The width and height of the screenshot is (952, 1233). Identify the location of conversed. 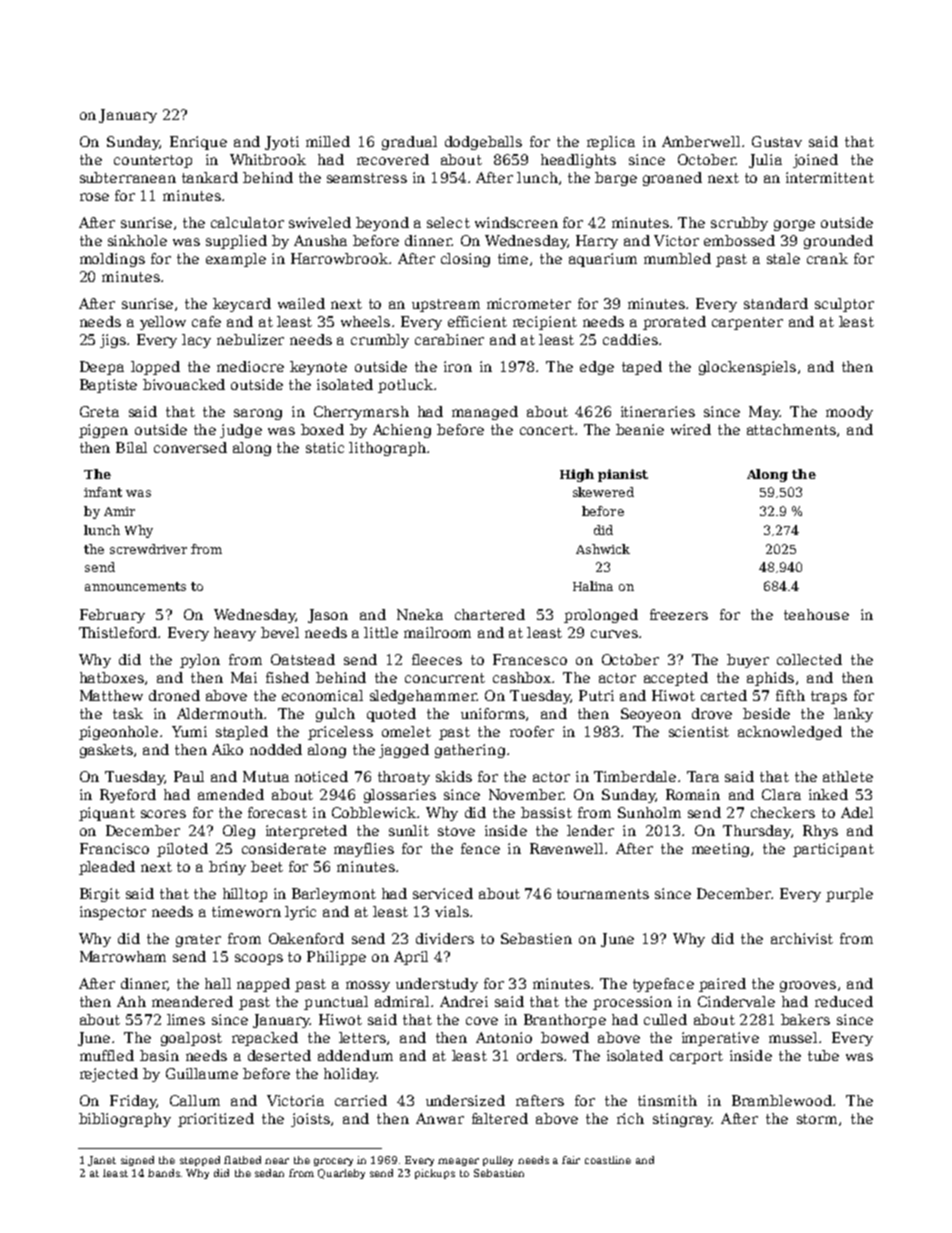
(190, 447).
